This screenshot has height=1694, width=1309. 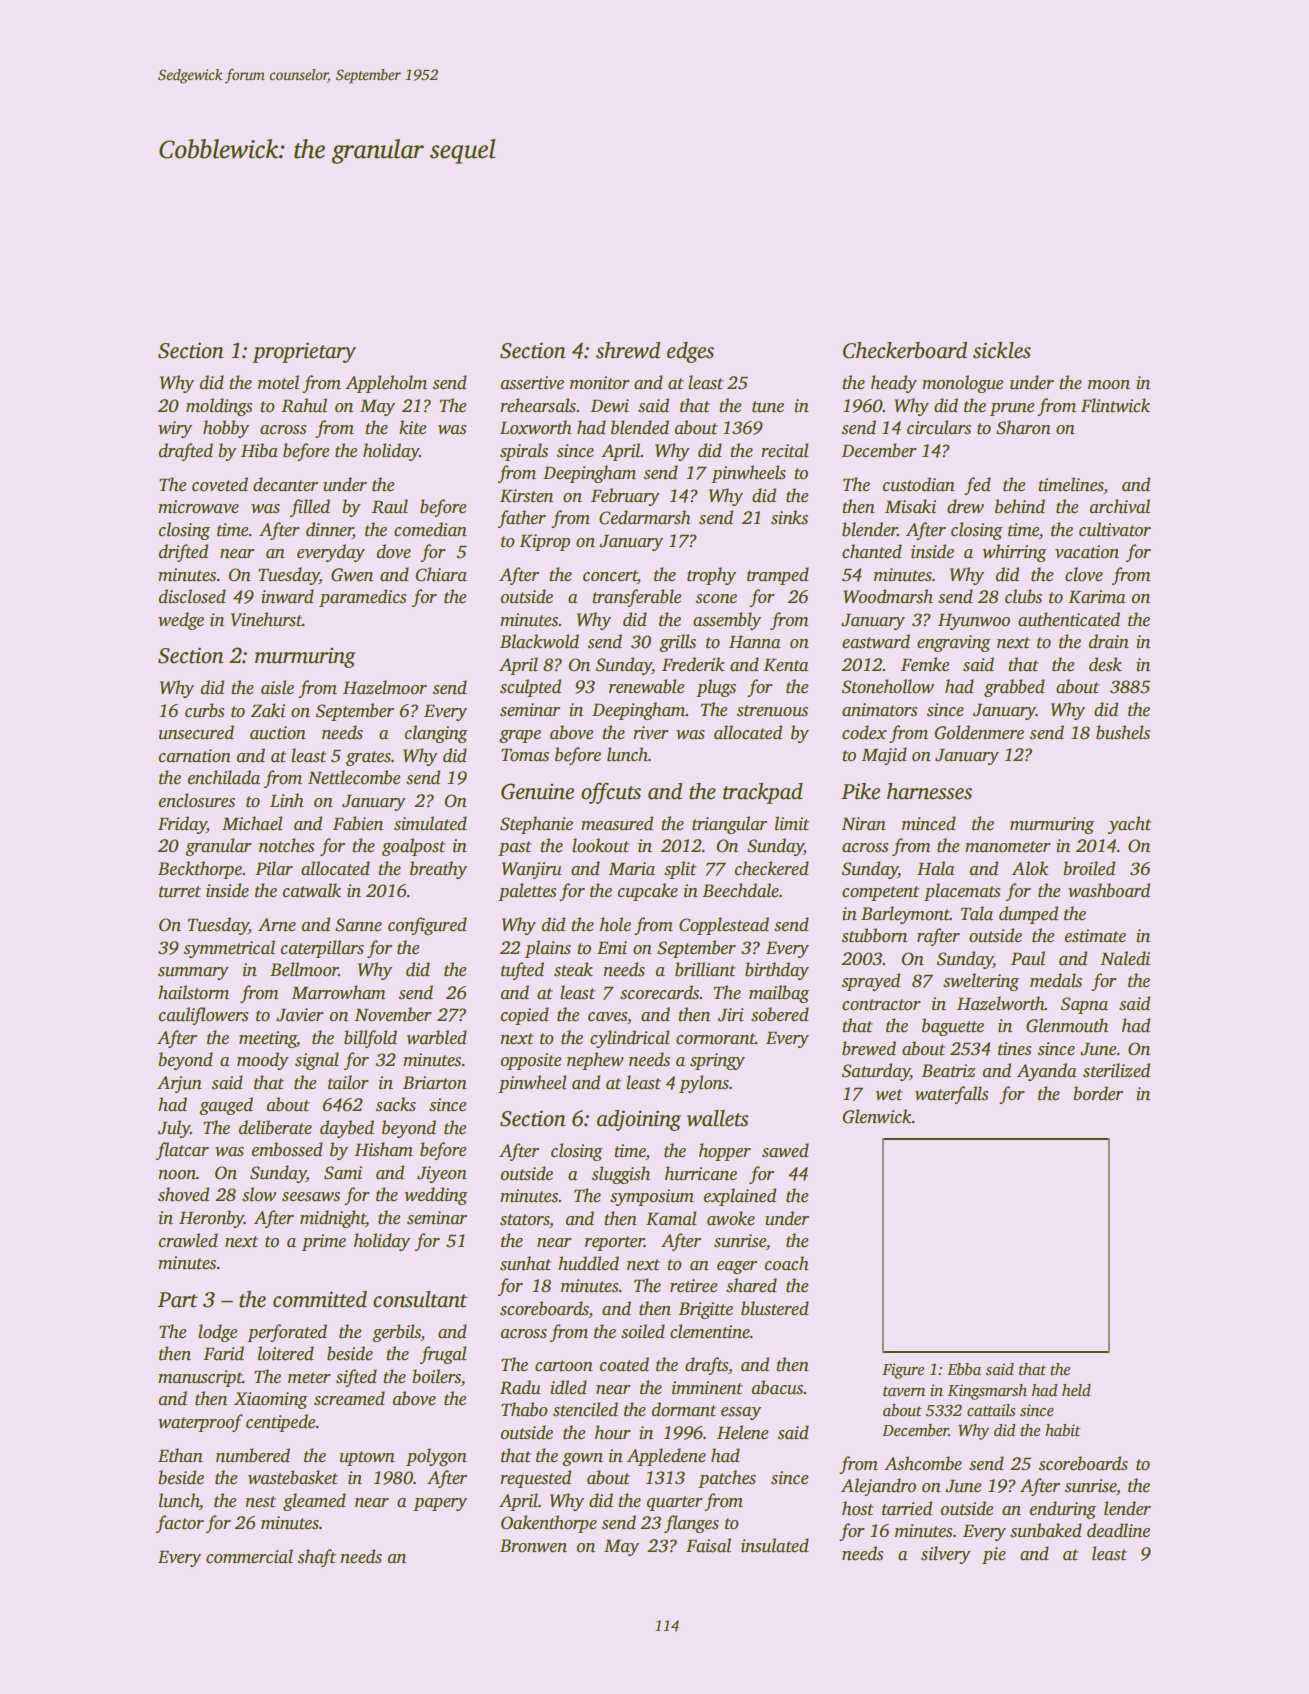 I want to click on sickles, so click(x=1002, y=350).
